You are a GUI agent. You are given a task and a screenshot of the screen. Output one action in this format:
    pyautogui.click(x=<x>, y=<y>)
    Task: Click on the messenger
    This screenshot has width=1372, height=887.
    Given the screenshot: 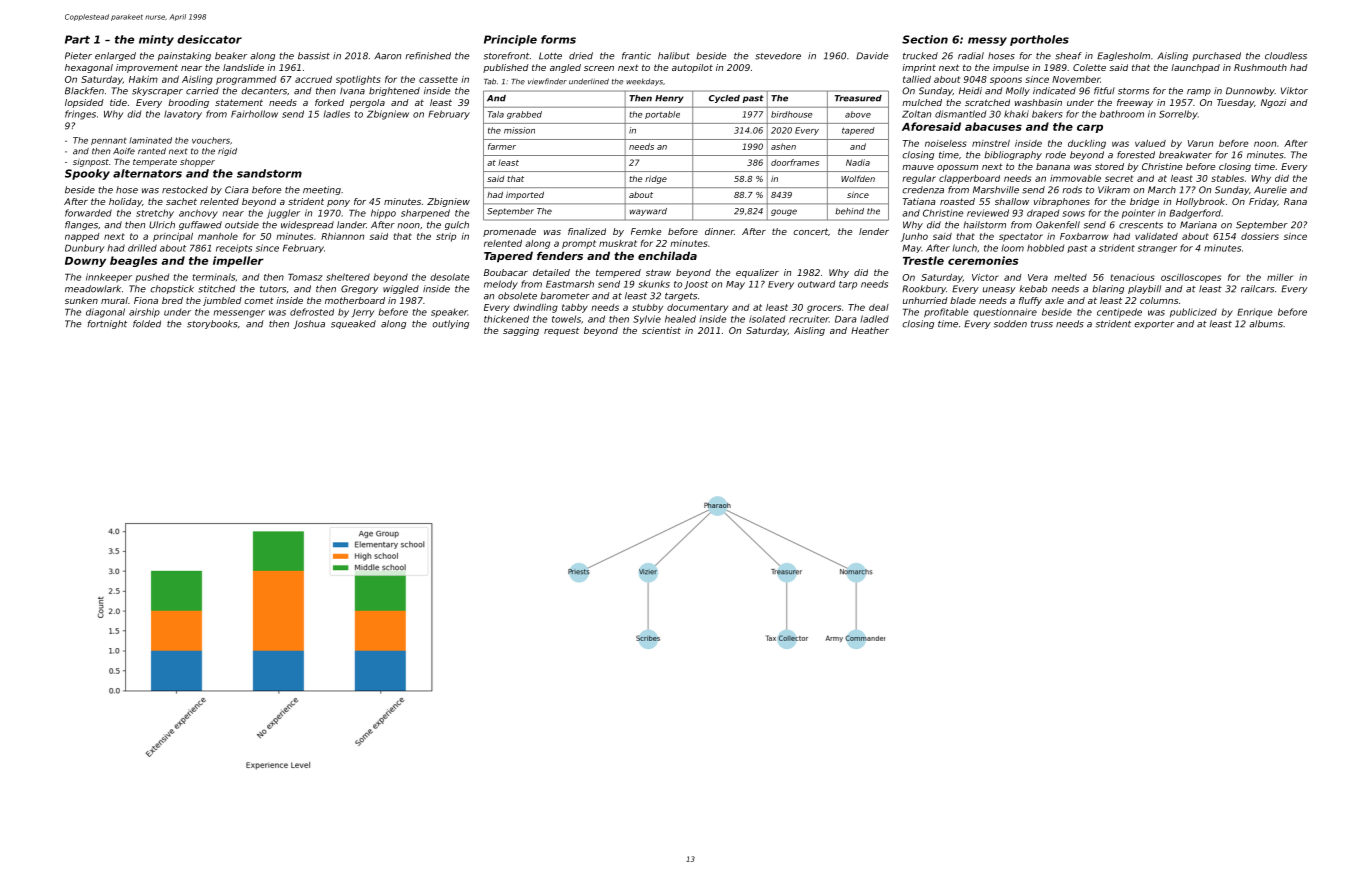 What is the action you would take?
    pyautogui.click(x=239, y=314)
